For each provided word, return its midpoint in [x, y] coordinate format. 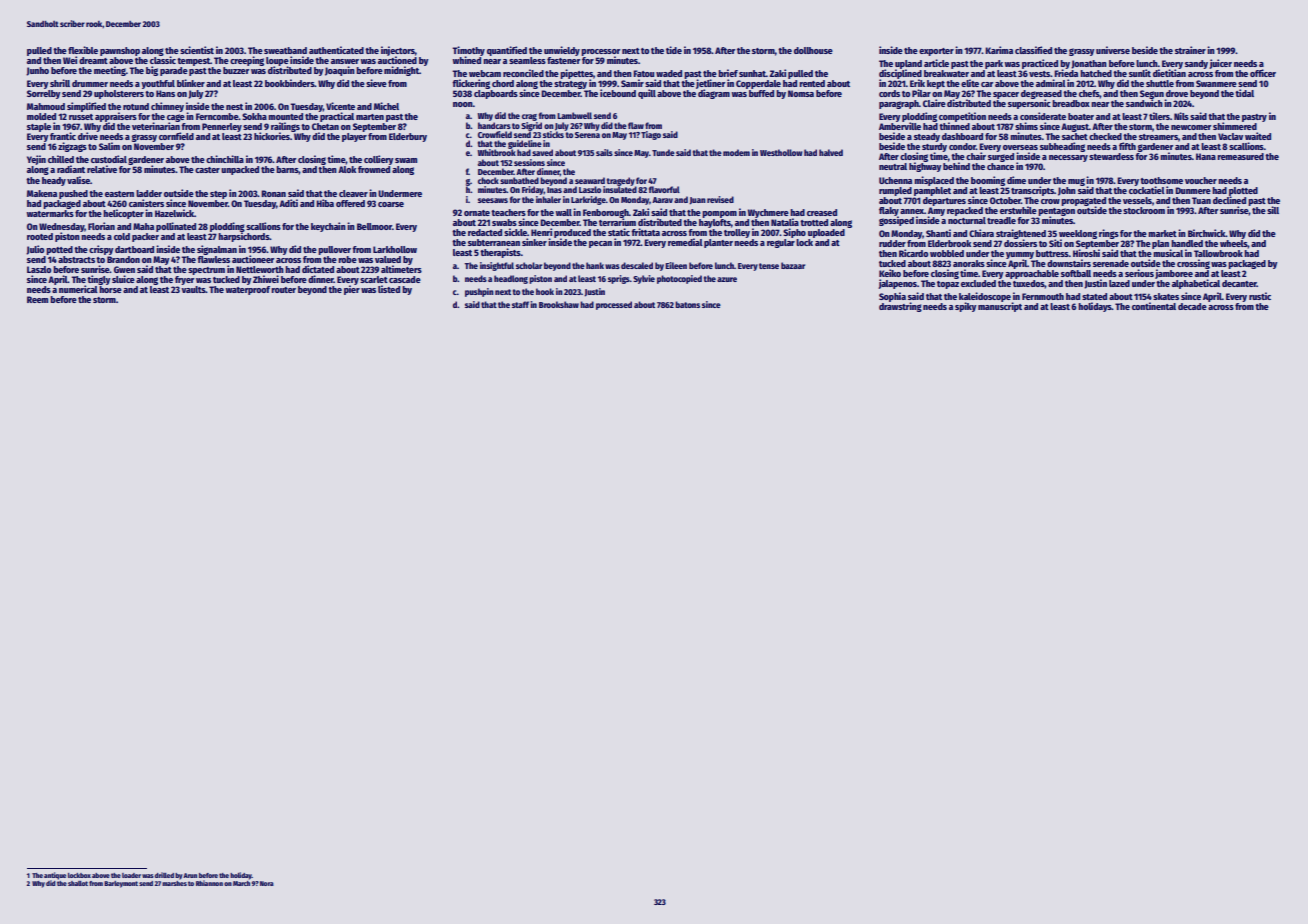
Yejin [36, 160]
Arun [190, 875]
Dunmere [1193, 190]
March [241, 883]
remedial [685, 242]
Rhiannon [209, 883]
